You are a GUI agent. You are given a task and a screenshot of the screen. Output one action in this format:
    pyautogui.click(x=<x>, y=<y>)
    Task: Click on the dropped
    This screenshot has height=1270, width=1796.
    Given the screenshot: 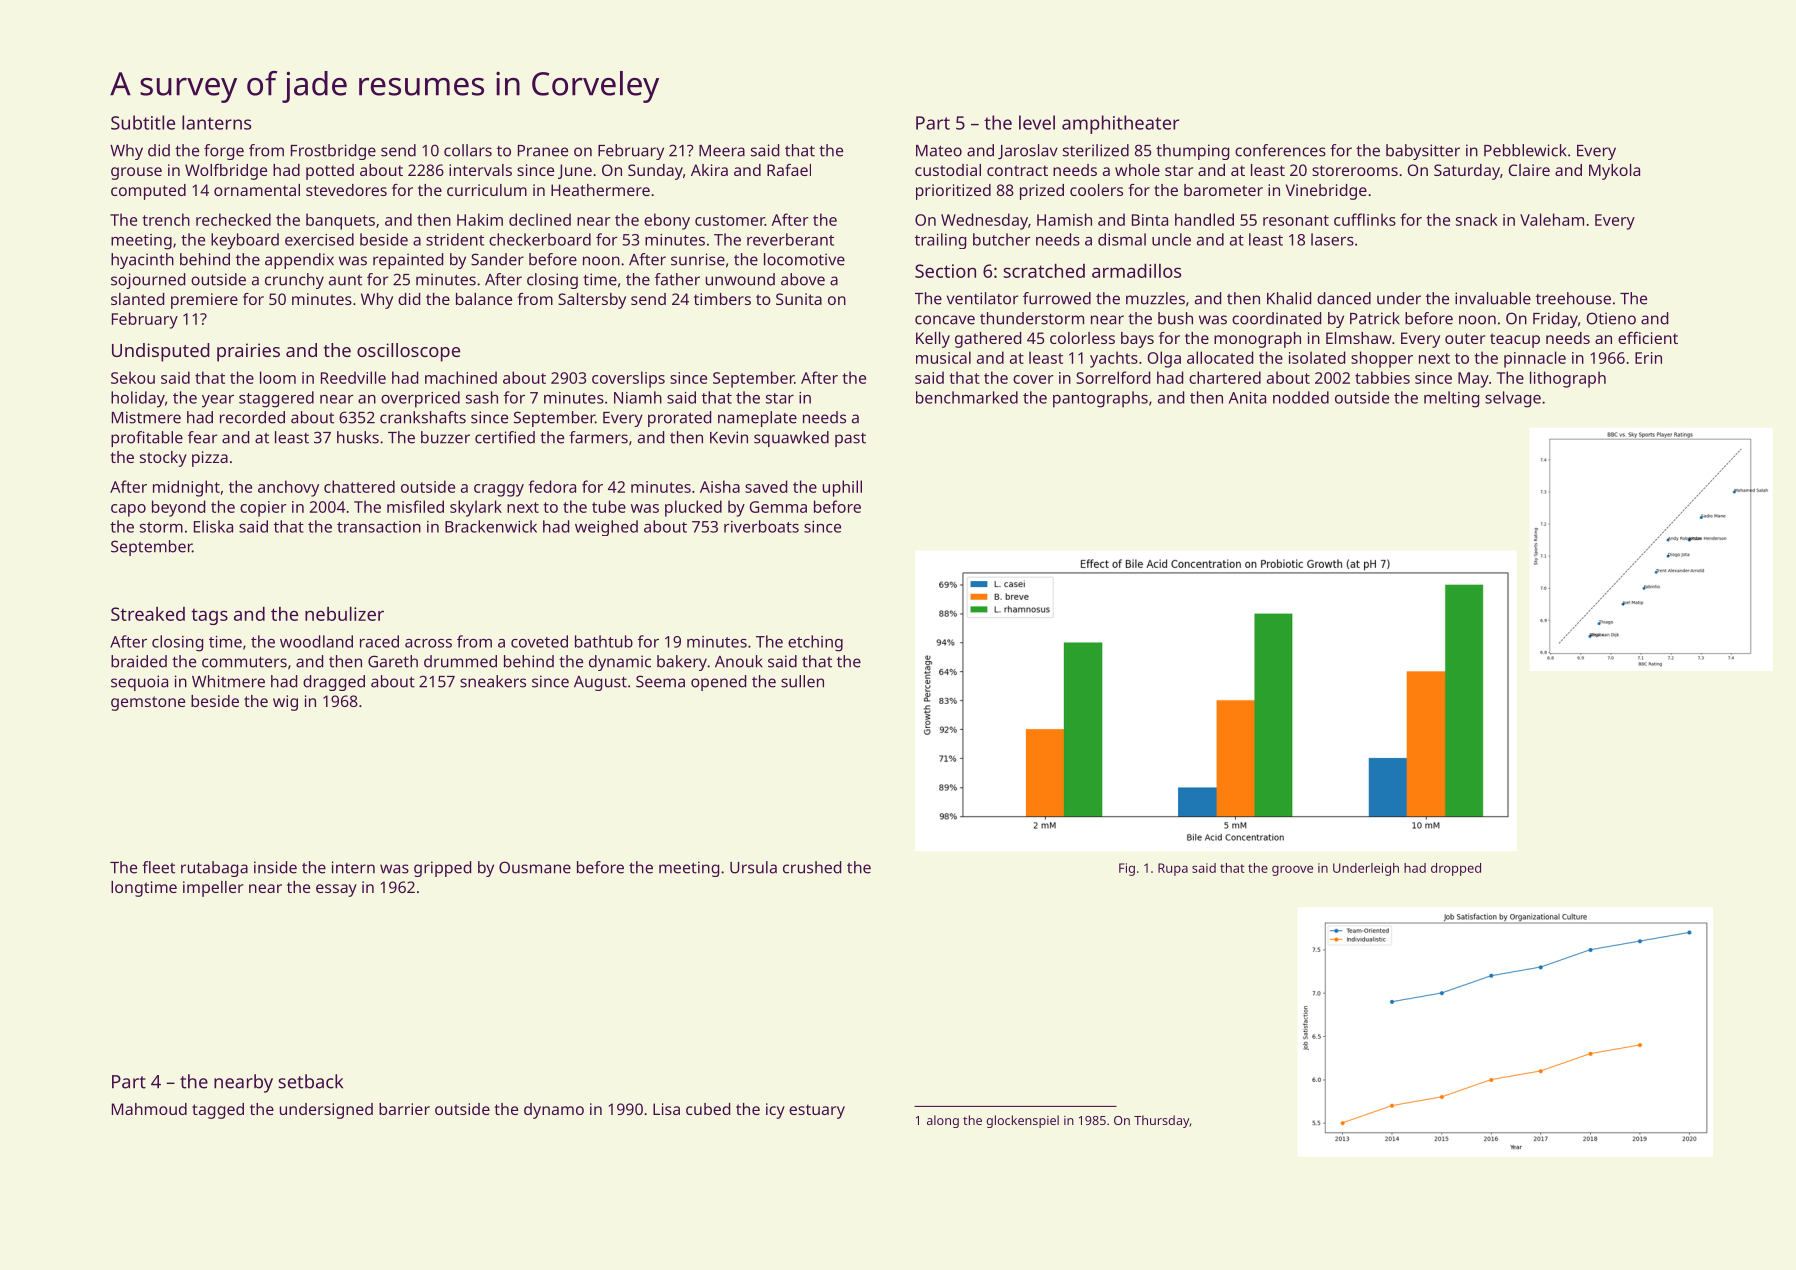 What is the action you would take?
    pyautogui.click(x=1456, y=869)
